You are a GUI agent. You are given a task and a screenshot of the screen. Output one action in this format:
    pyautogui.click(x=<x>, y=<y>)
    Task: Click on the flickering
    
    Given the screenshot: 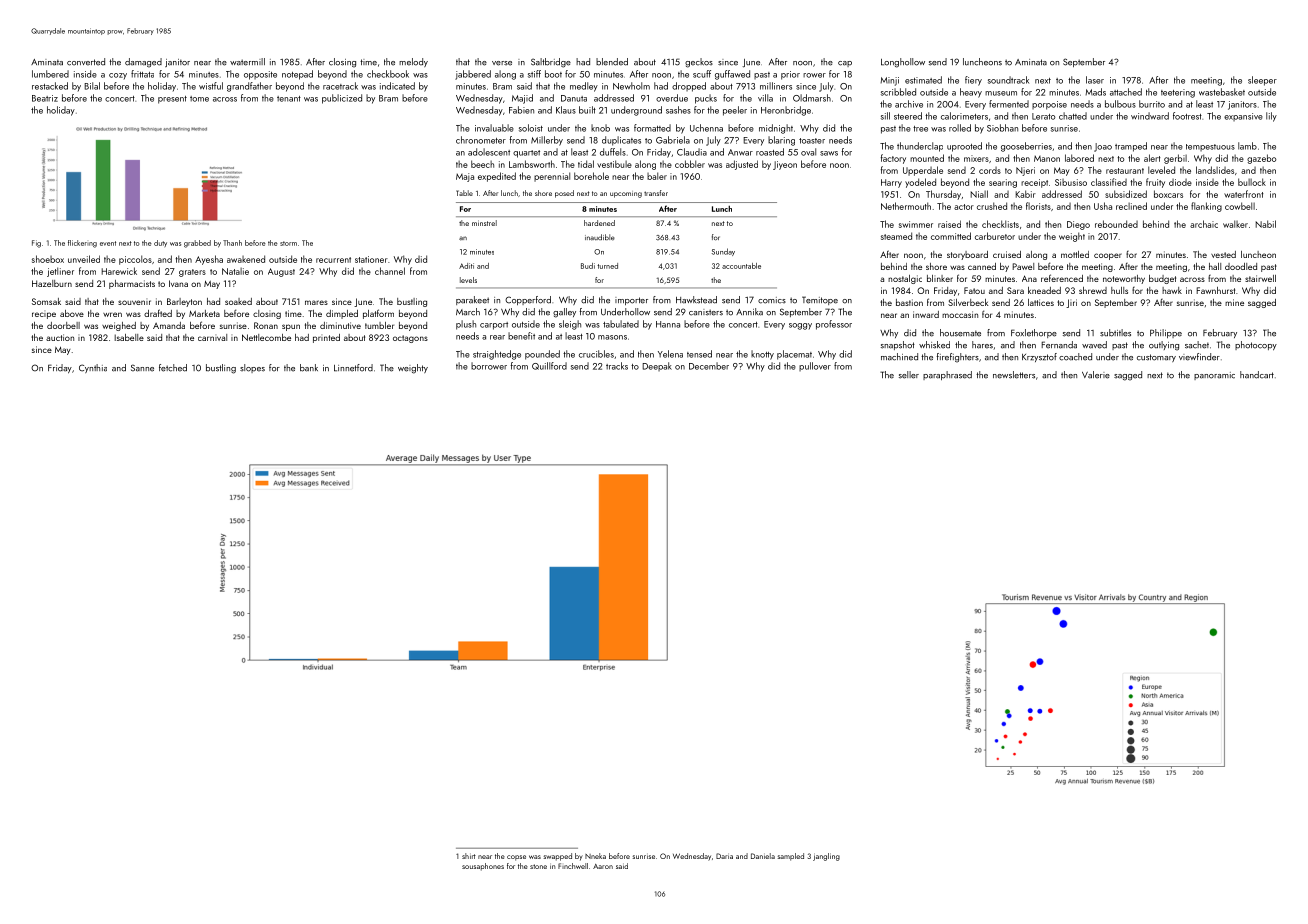 What is the action you would take?
    pyautogui.click(x=82, y=244)
